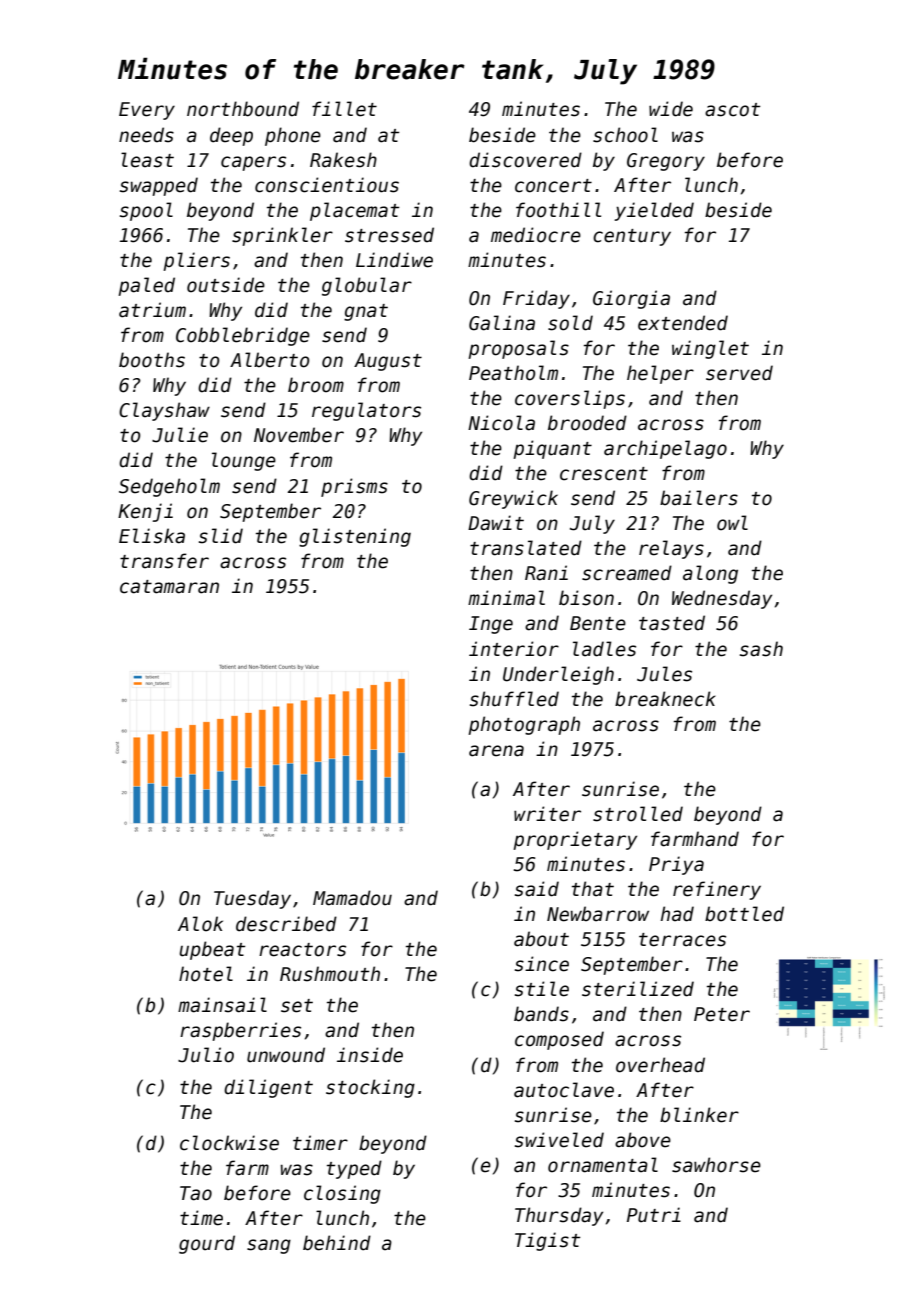  What do you see at coordinates (660, 374) in the document?
I see `helper` at bounding box center [660, 374].
